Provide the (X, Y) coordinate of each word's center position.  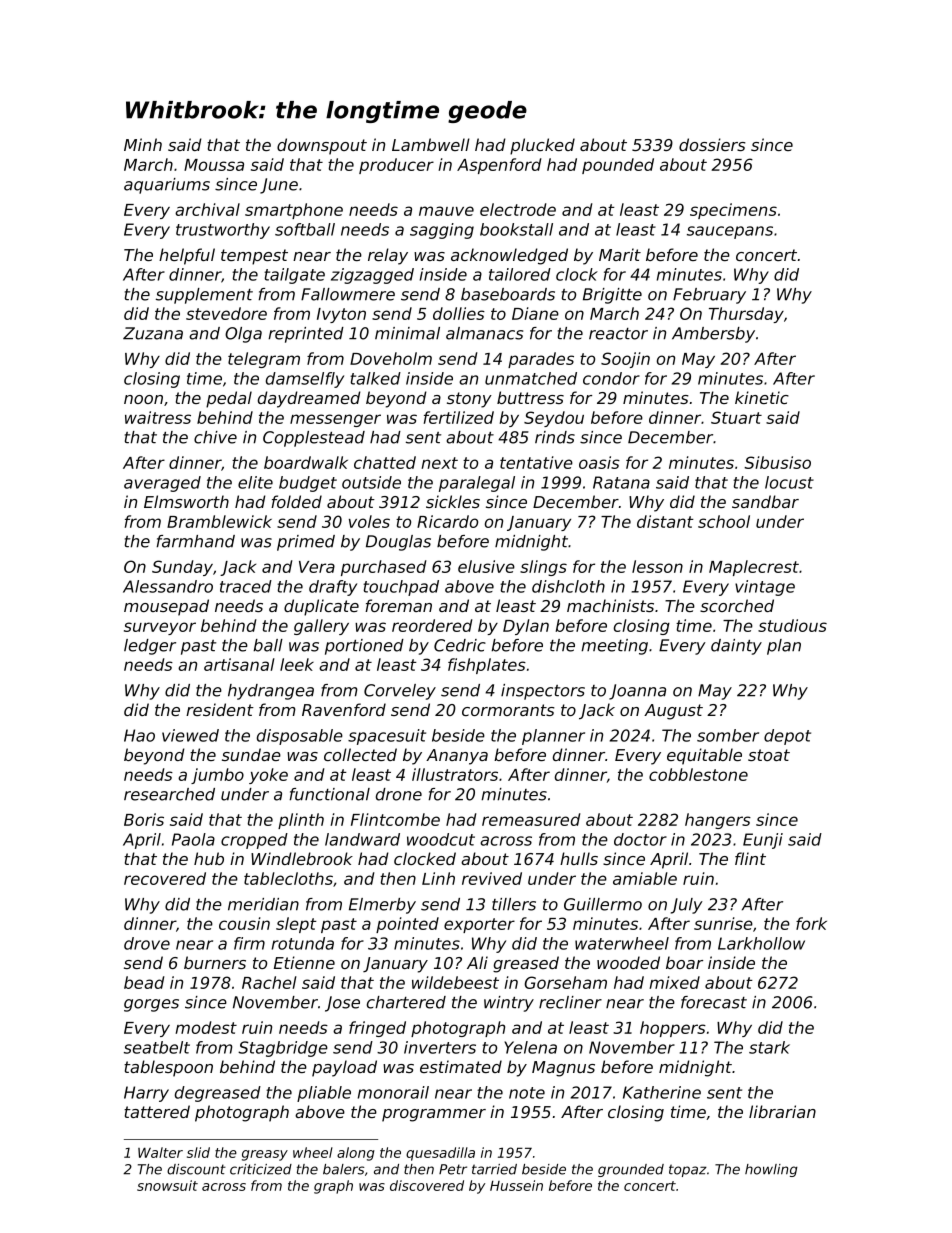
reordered (432, 625)
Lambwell (431, 144)
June (279, 186)
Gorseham (565, 982)
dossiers (712, 144)
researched (169, 794)
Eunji (763, 841)
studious (792, 625)
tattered (157, 1111)
